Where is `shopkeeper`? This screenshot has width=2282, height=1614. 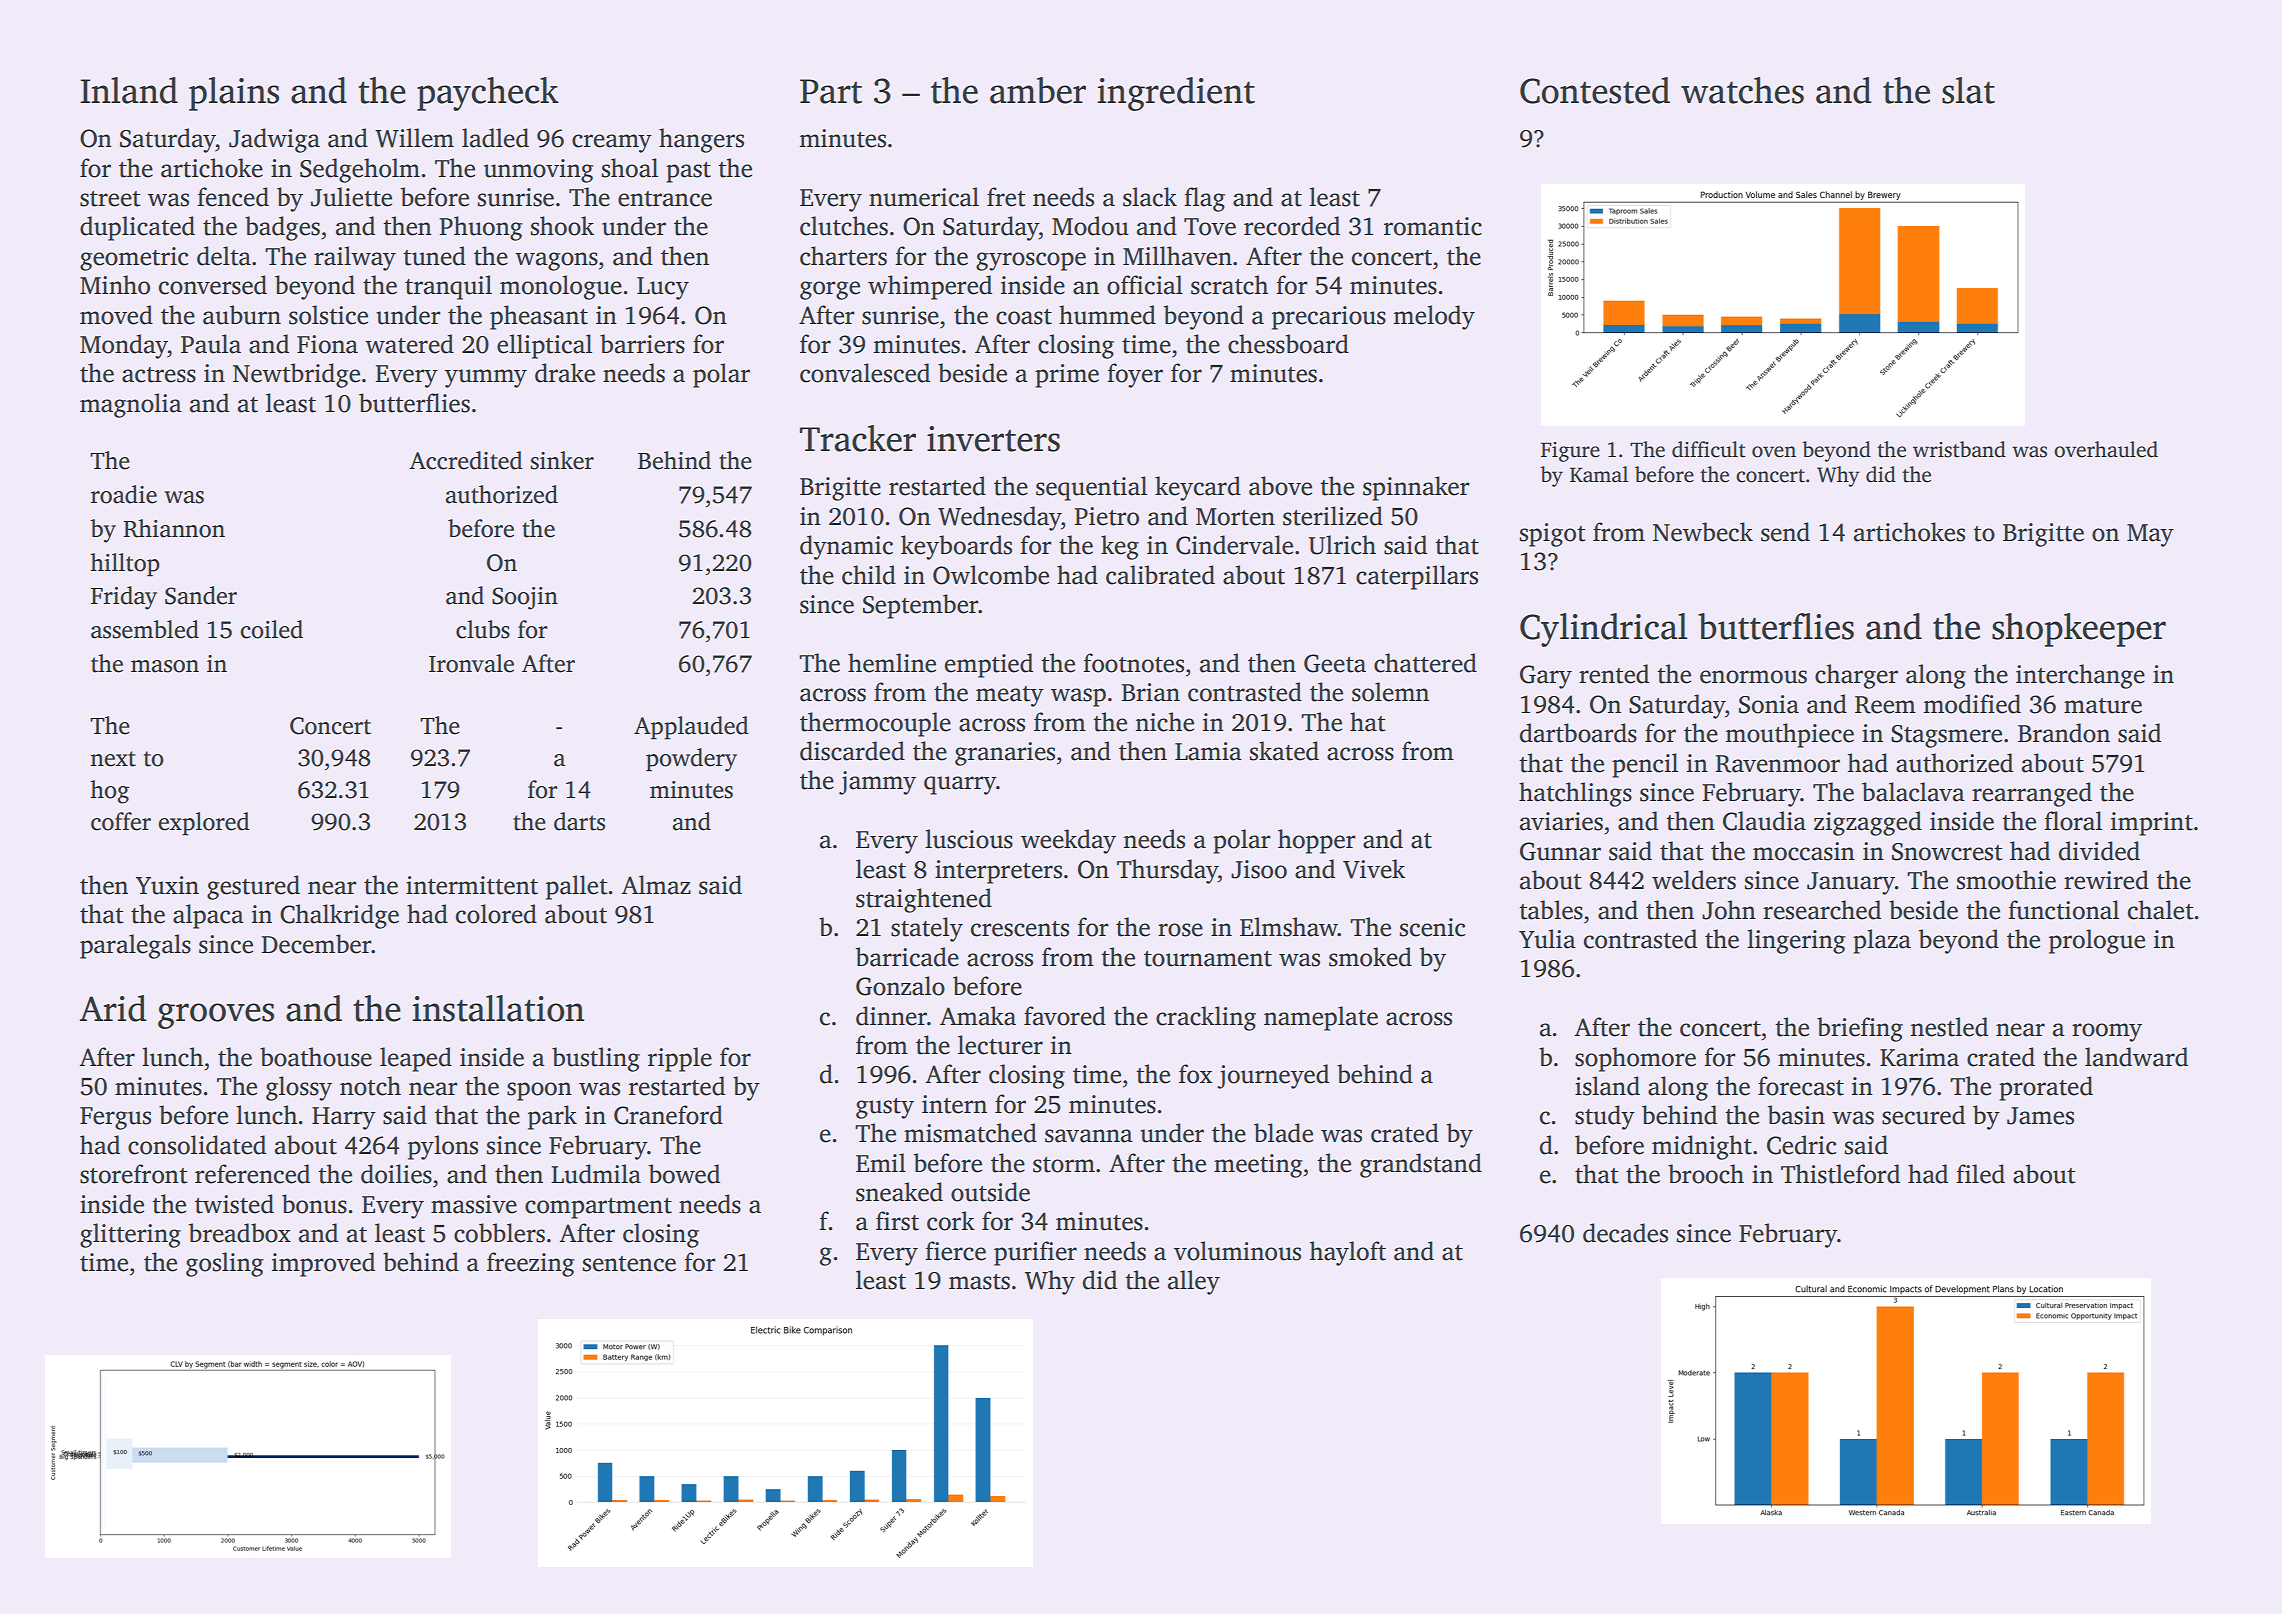
shopkeeper is located at coordinates (2079, 630).
